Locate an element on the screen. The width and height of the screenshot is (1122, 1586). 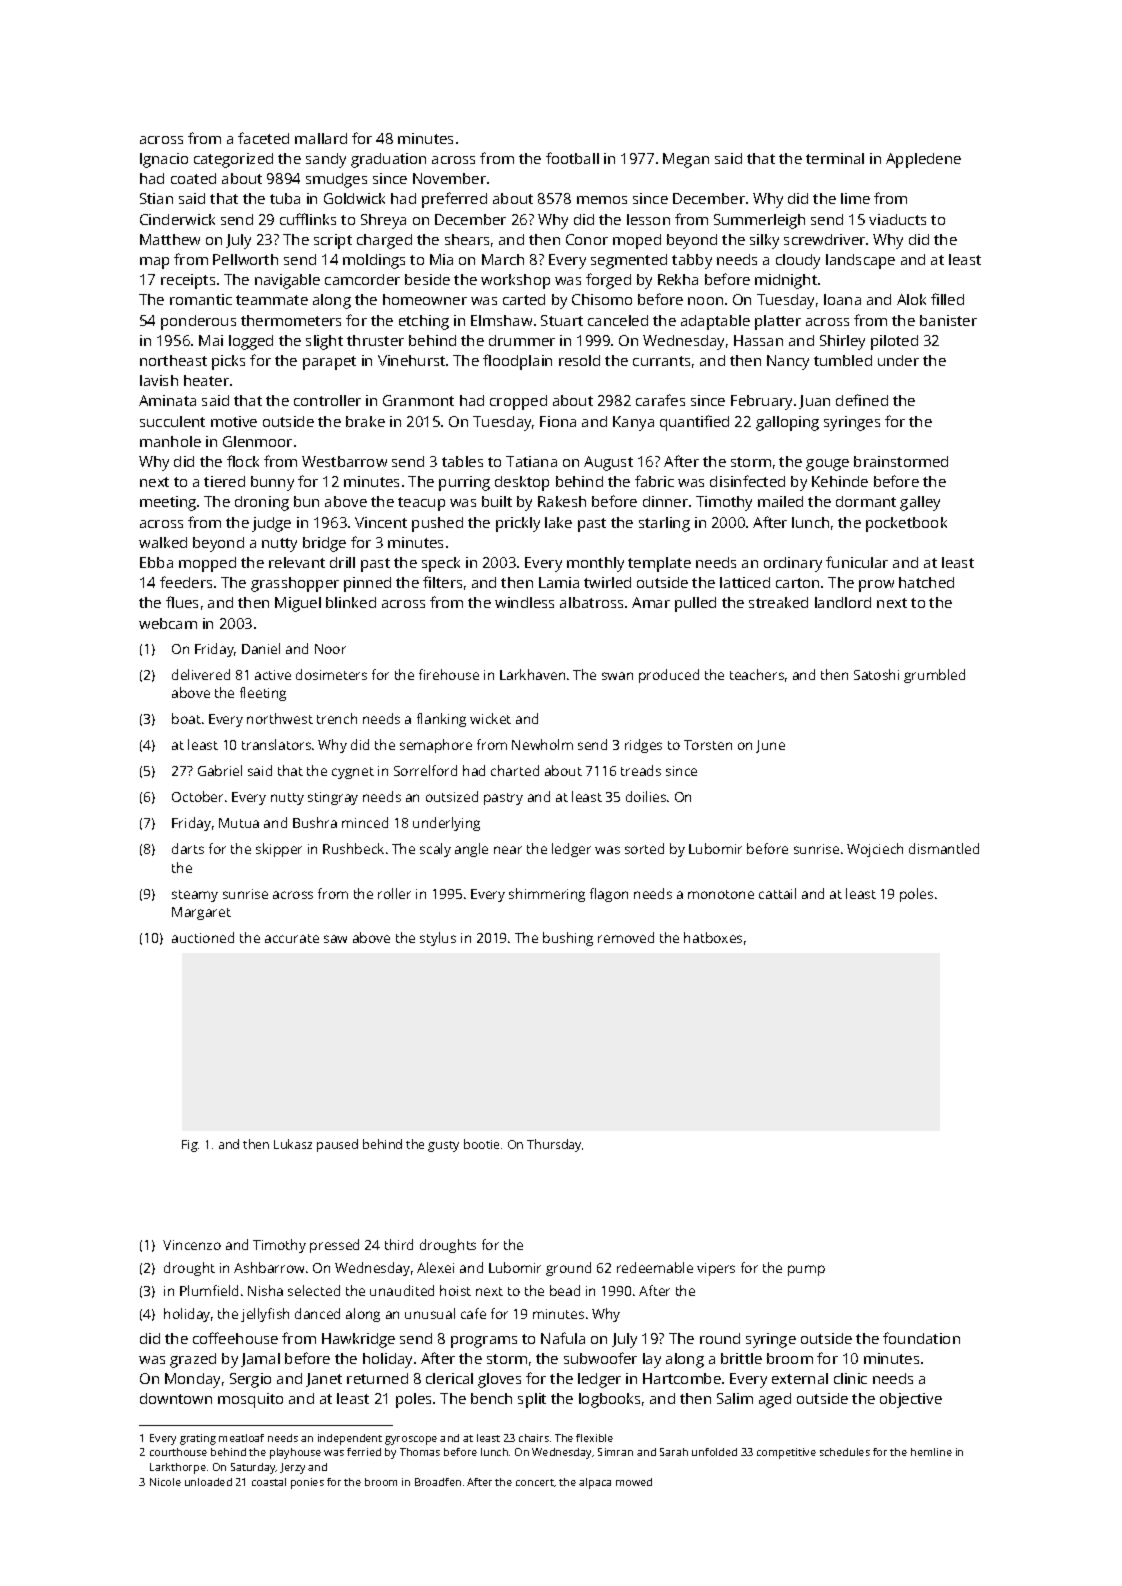
coastal is located at coordinates (269, 1482).
